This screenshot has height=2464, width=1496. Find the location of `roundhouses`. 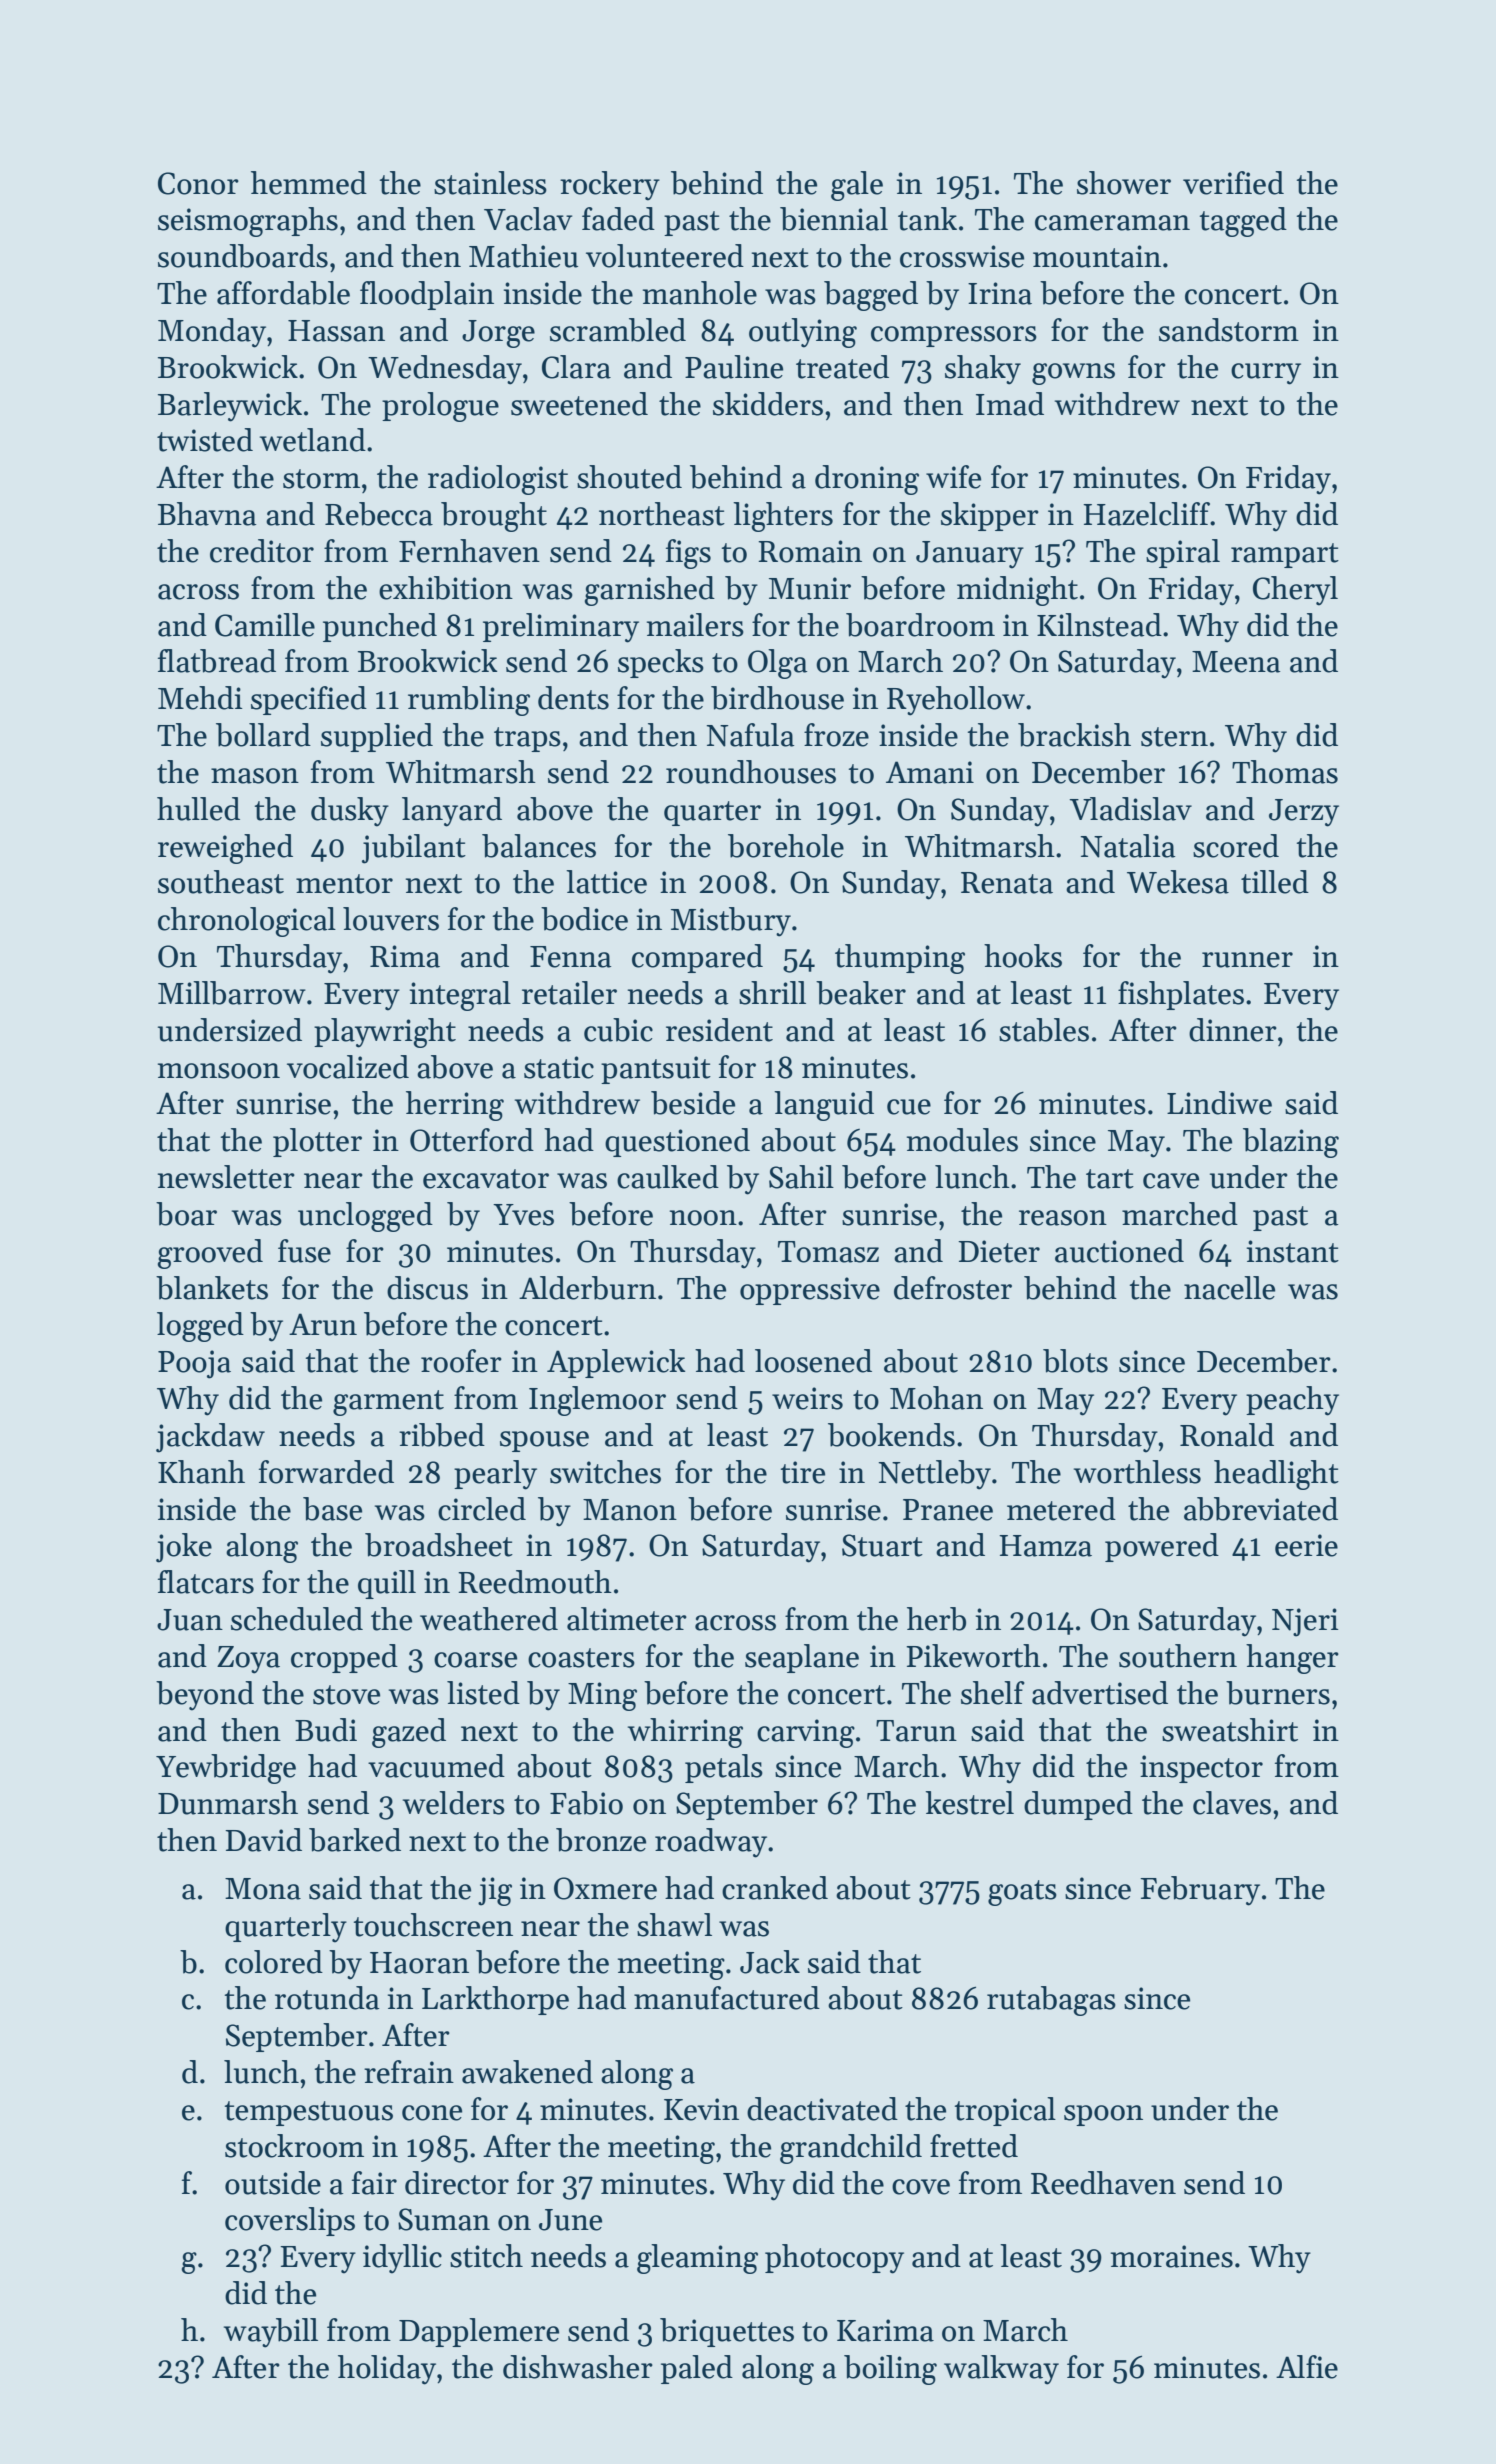

roundhouses is located at coordinates (751, 772).
